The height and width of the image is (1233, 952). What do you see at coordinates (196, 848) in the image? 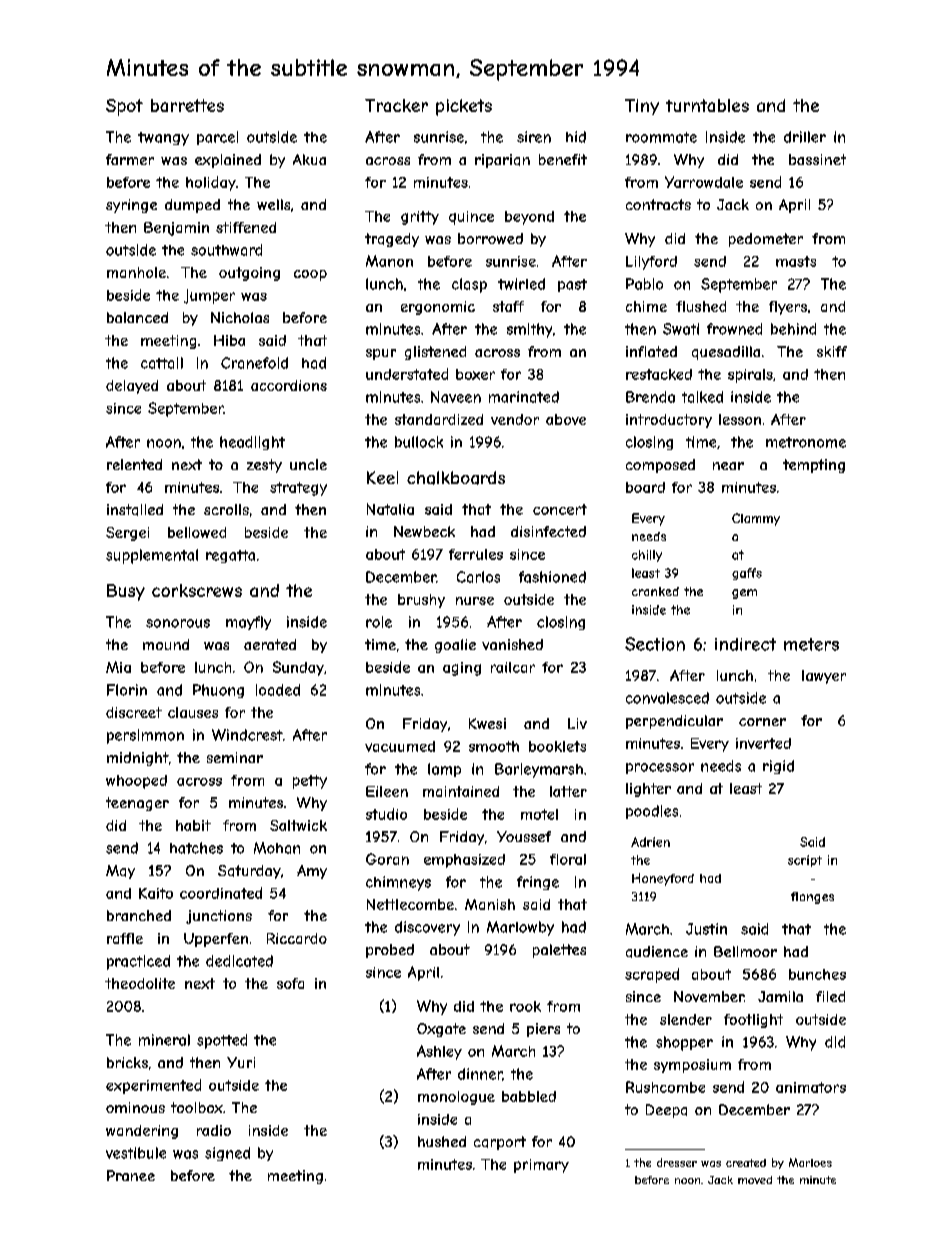
I see `hatches` at bounding box center [196, 848].
